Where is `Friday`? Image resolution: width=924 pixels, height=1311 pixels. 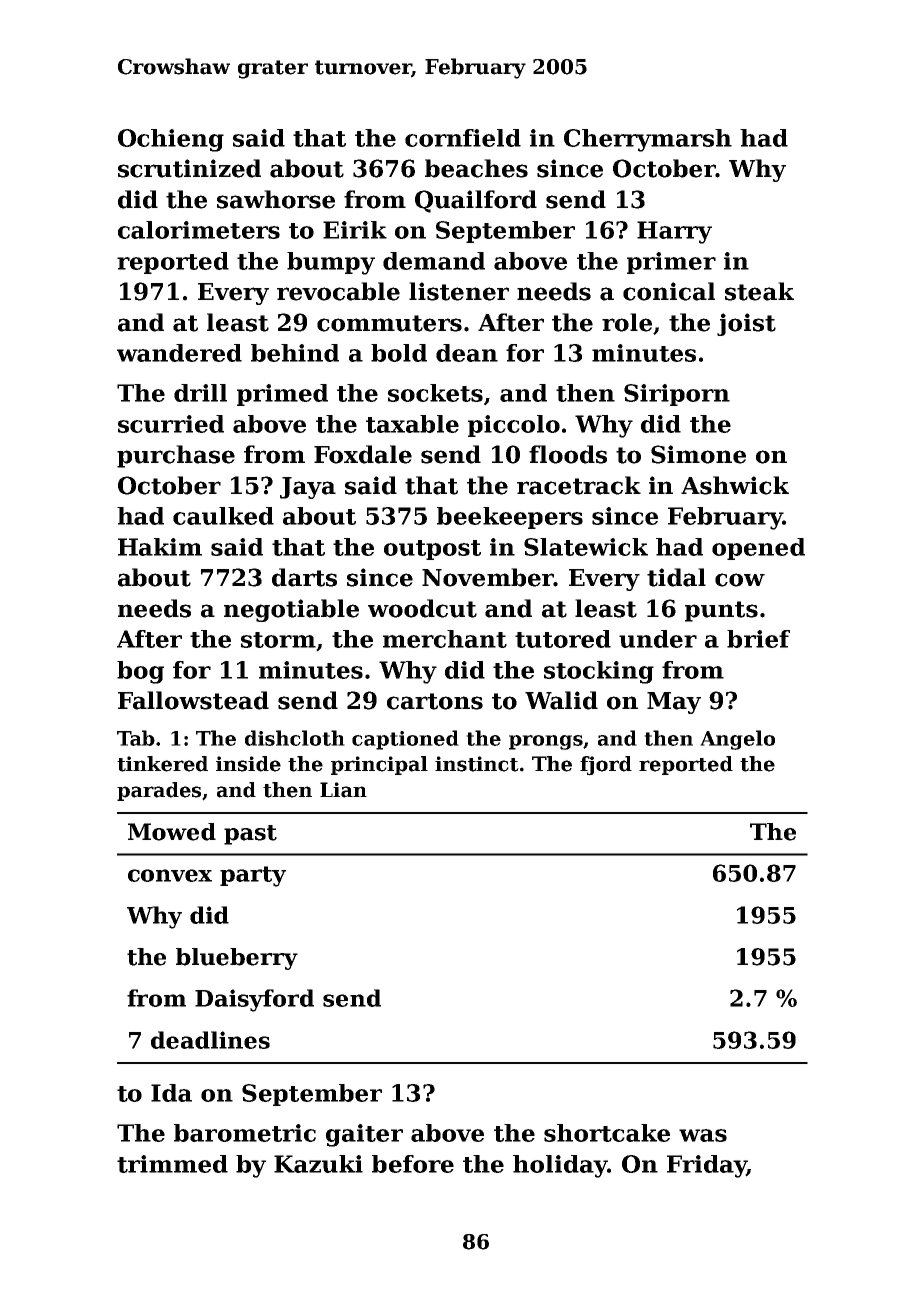 Friday is located at coordinates (707, 1166).
